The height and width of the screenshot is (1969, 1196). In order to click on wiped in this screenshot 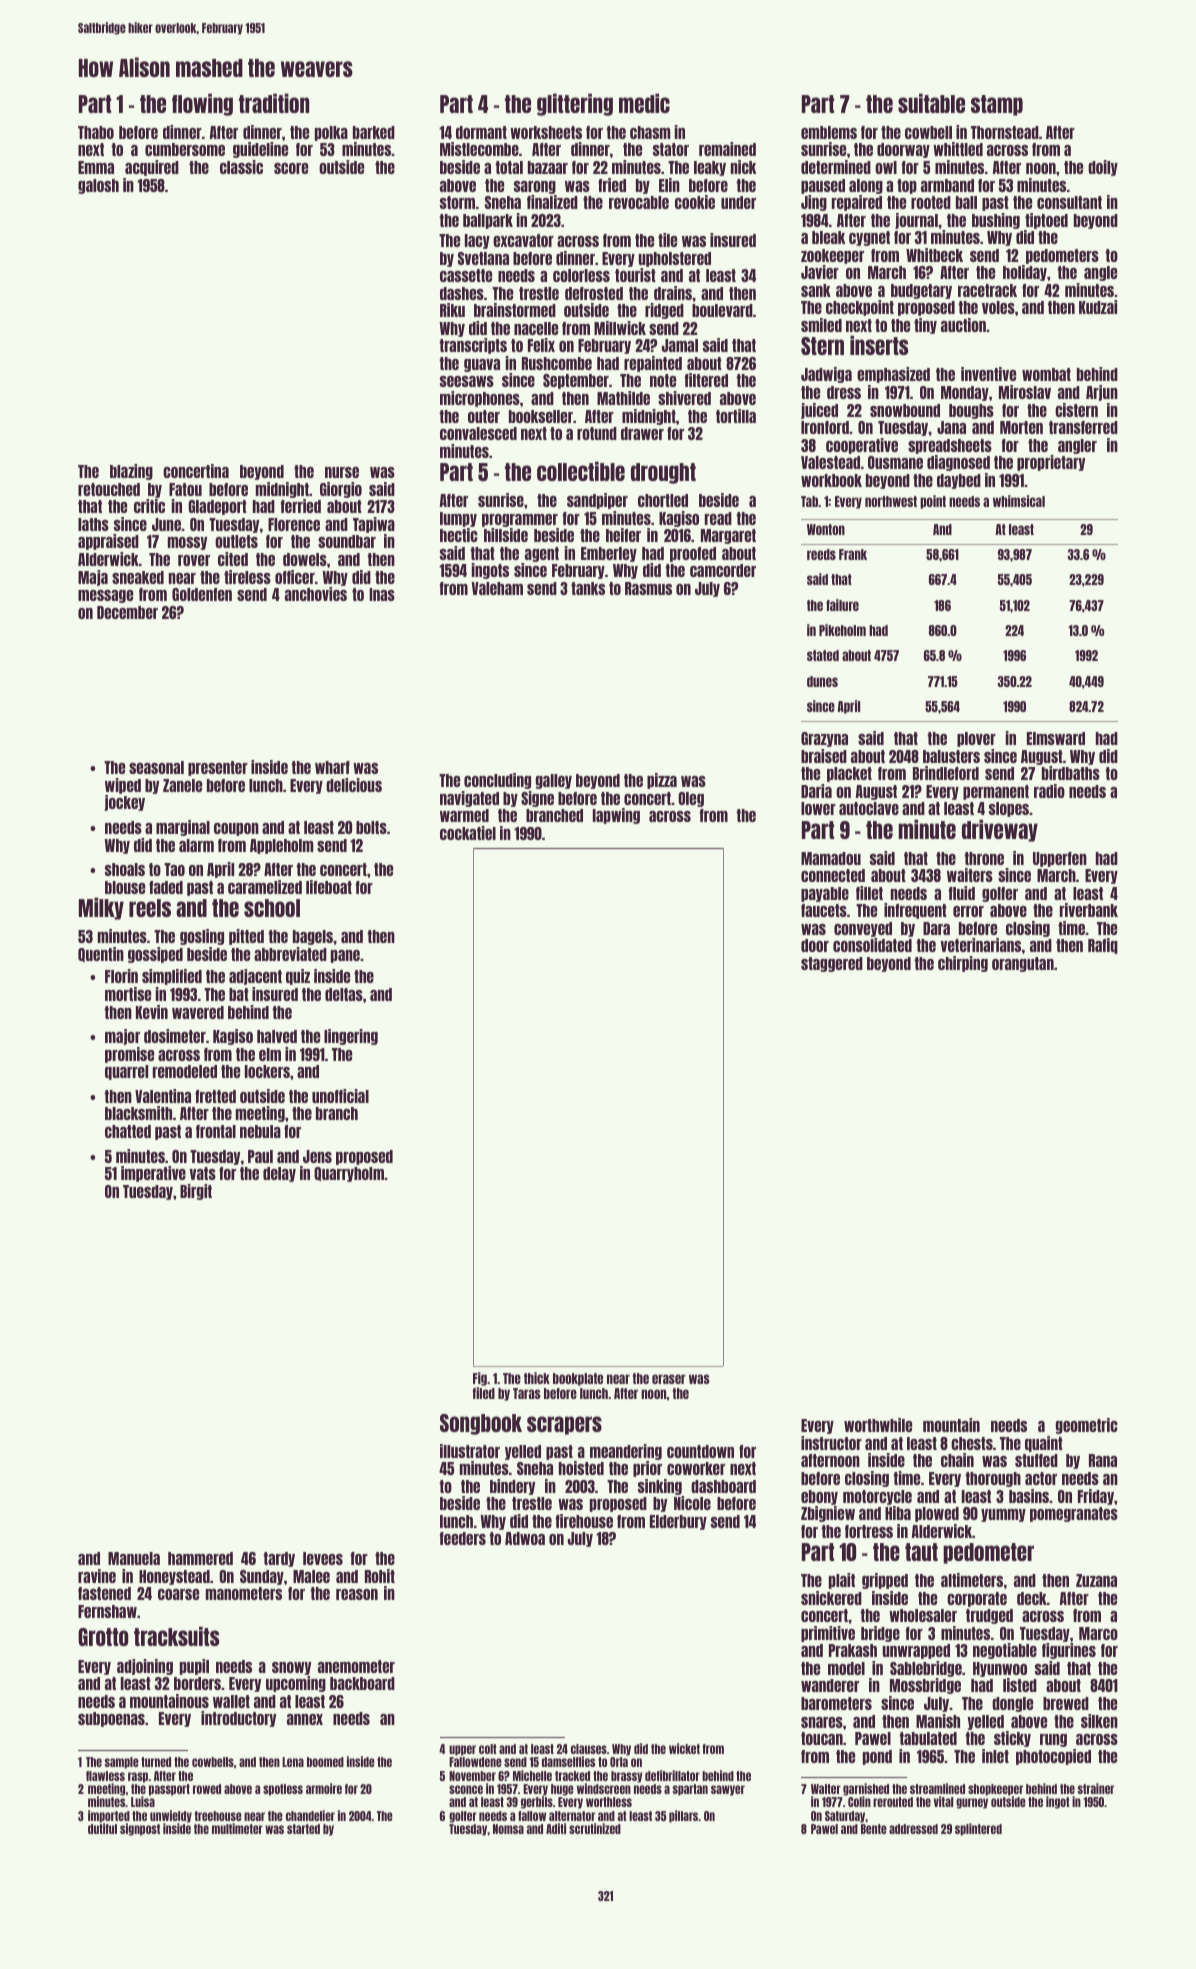, I will do `click(123, 786)`.
